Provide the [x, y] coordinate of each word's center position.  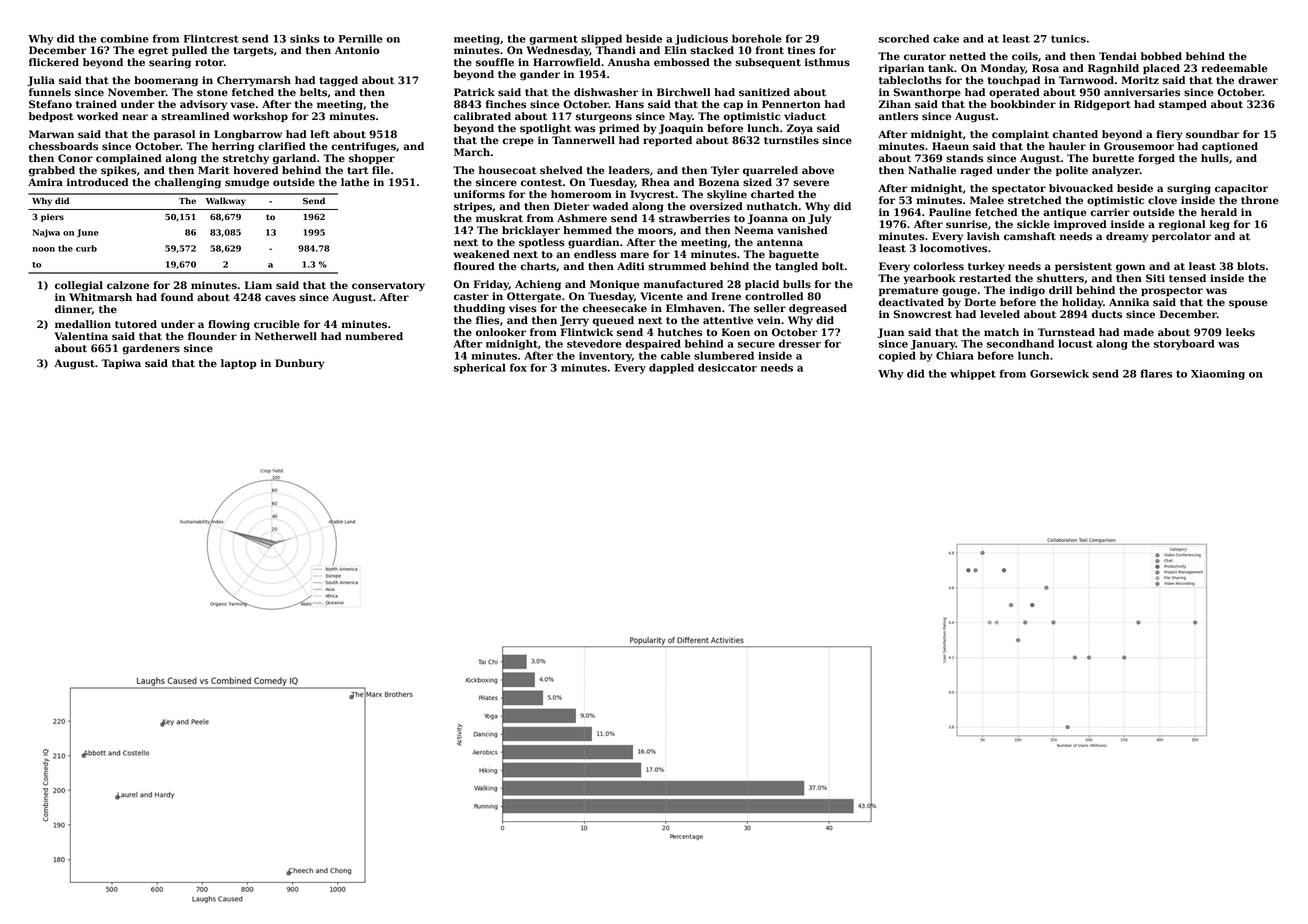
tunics [1068, 39]
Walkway [226, 201]
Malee [987, 200]
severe [811, 183]
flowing [229, 325]
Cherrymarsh [254, 81]
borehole [757, 38]
